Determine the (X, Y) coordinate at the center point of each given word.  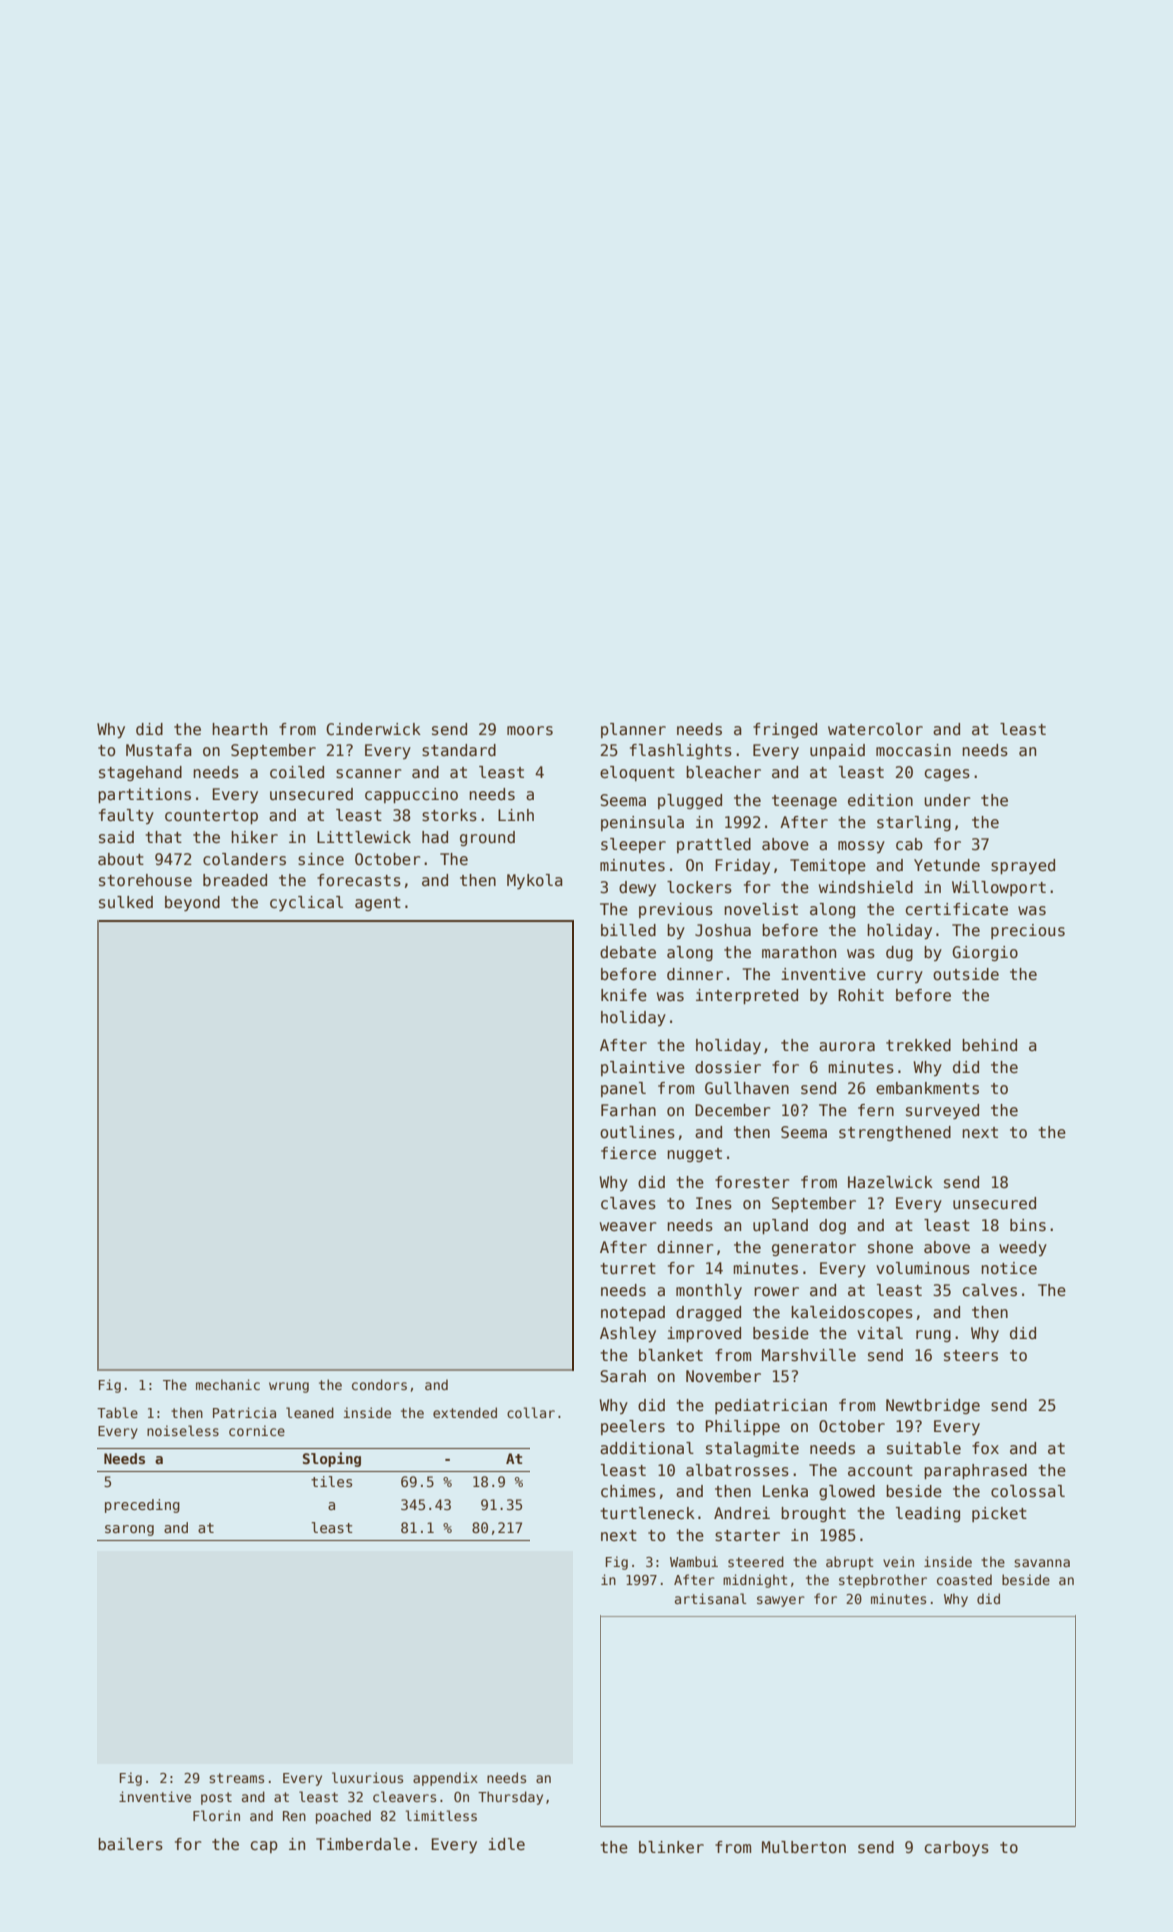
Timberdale (363, 1844)
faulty (126, 816)
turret (628, 1268)
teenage (804, 802)
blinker (671, 1847)
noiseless (183, 1430)
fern (876, 1110)
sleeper (633, 845)
